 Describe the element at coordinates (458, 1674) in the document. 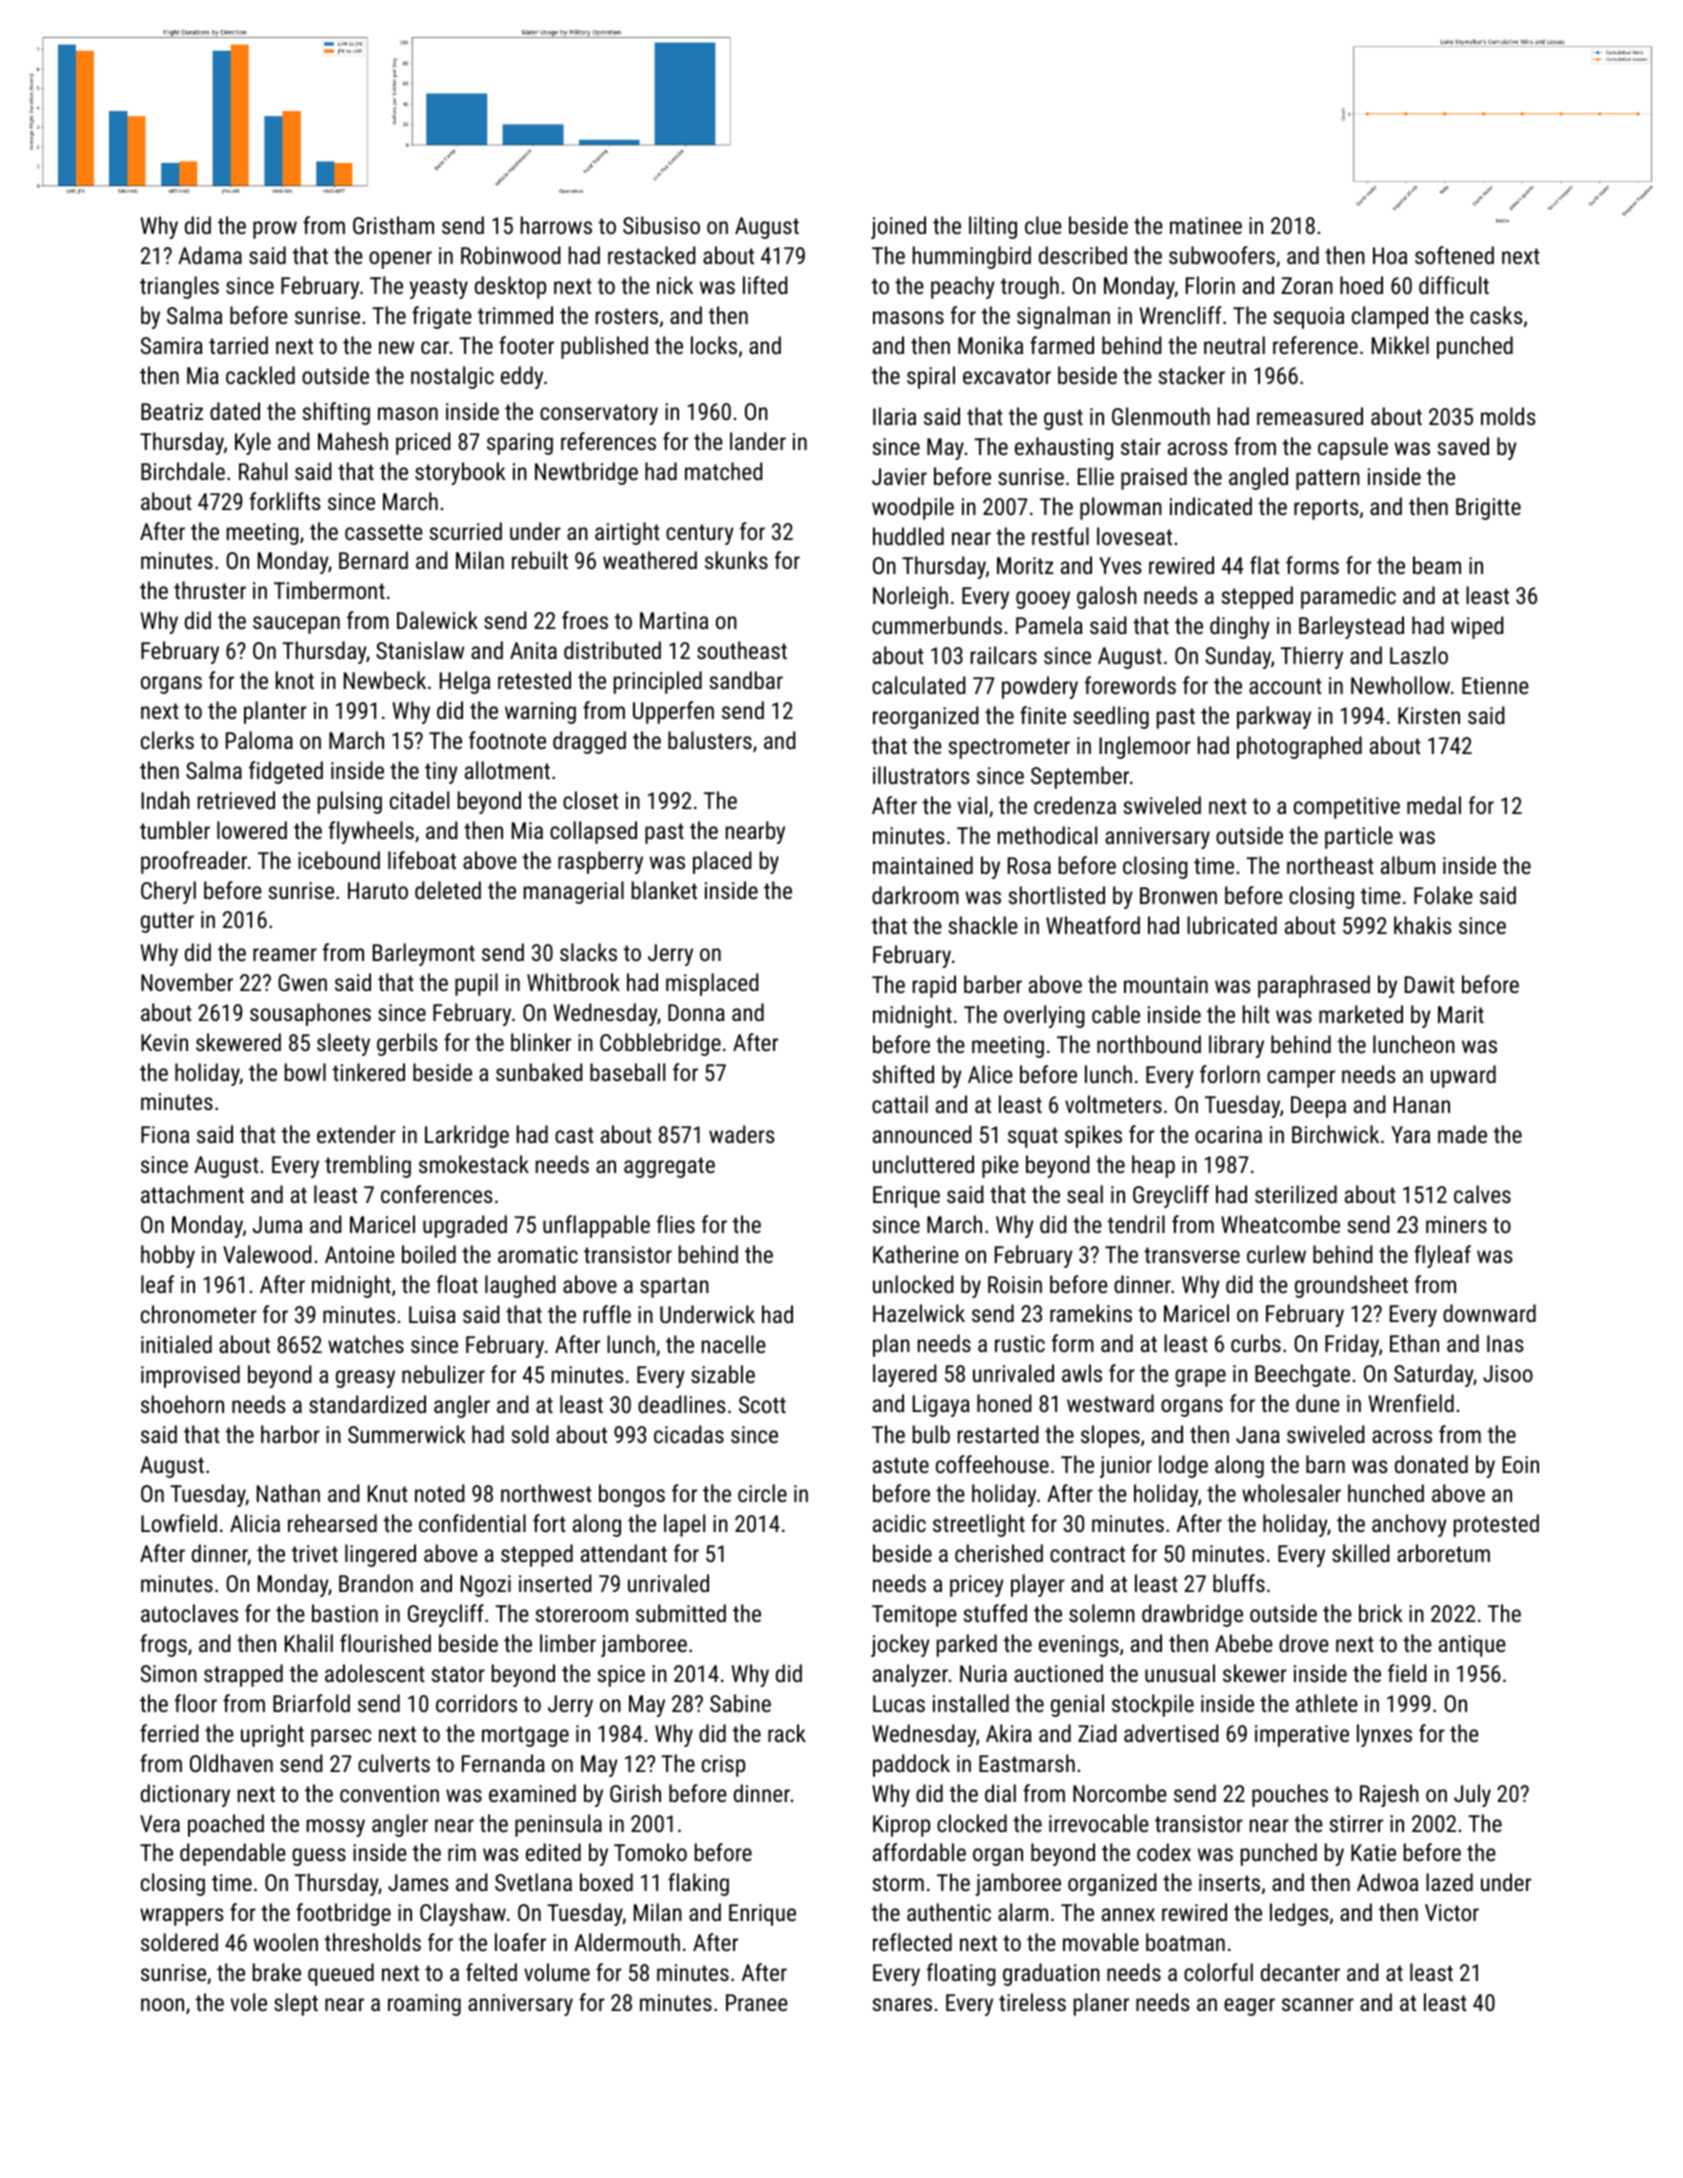

I see `stator` at that location.
